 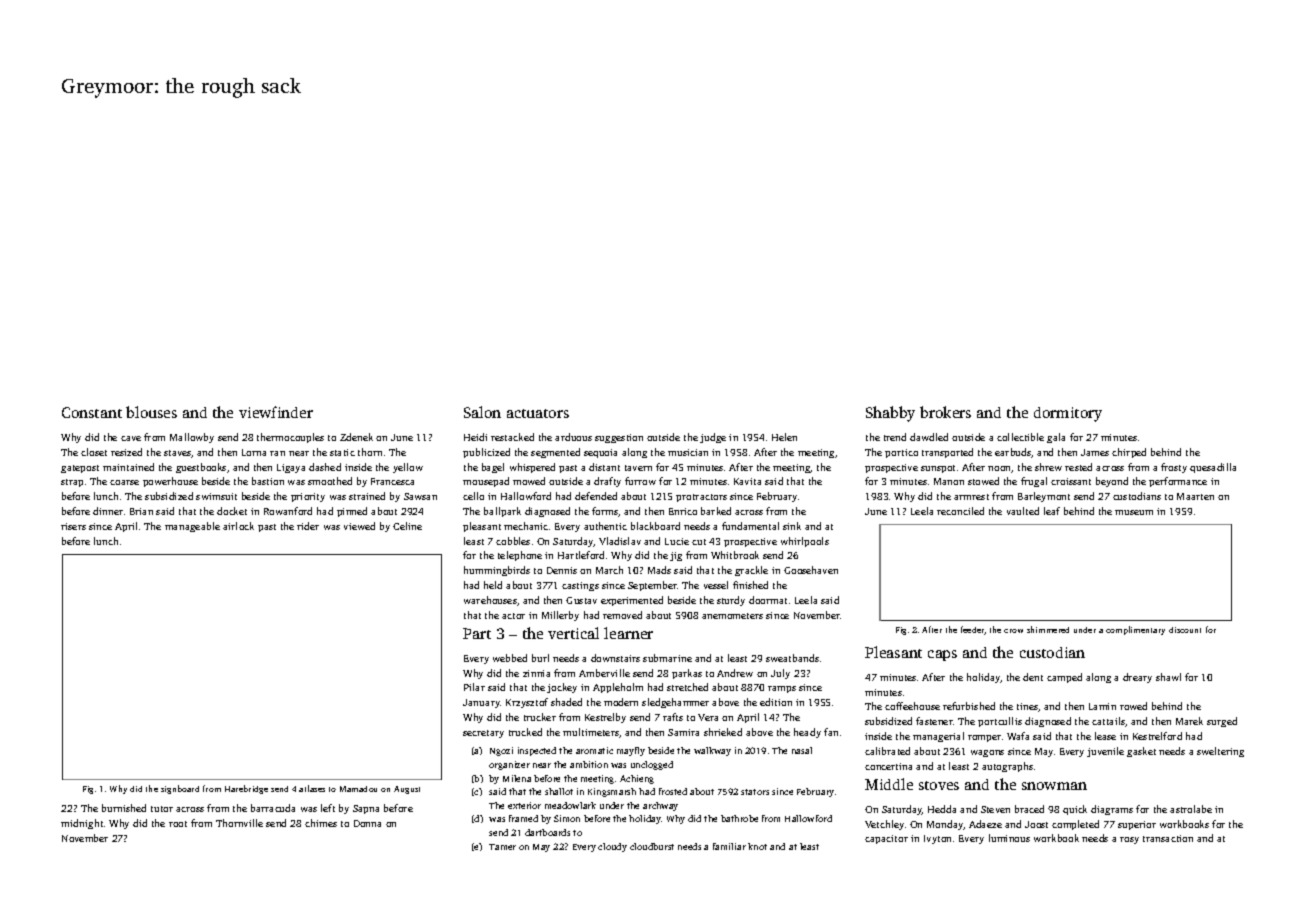 What do you see at coordinates (1105, 752) in the screenshot?
I see `juvenile` at bounding box center [1105, 752].
